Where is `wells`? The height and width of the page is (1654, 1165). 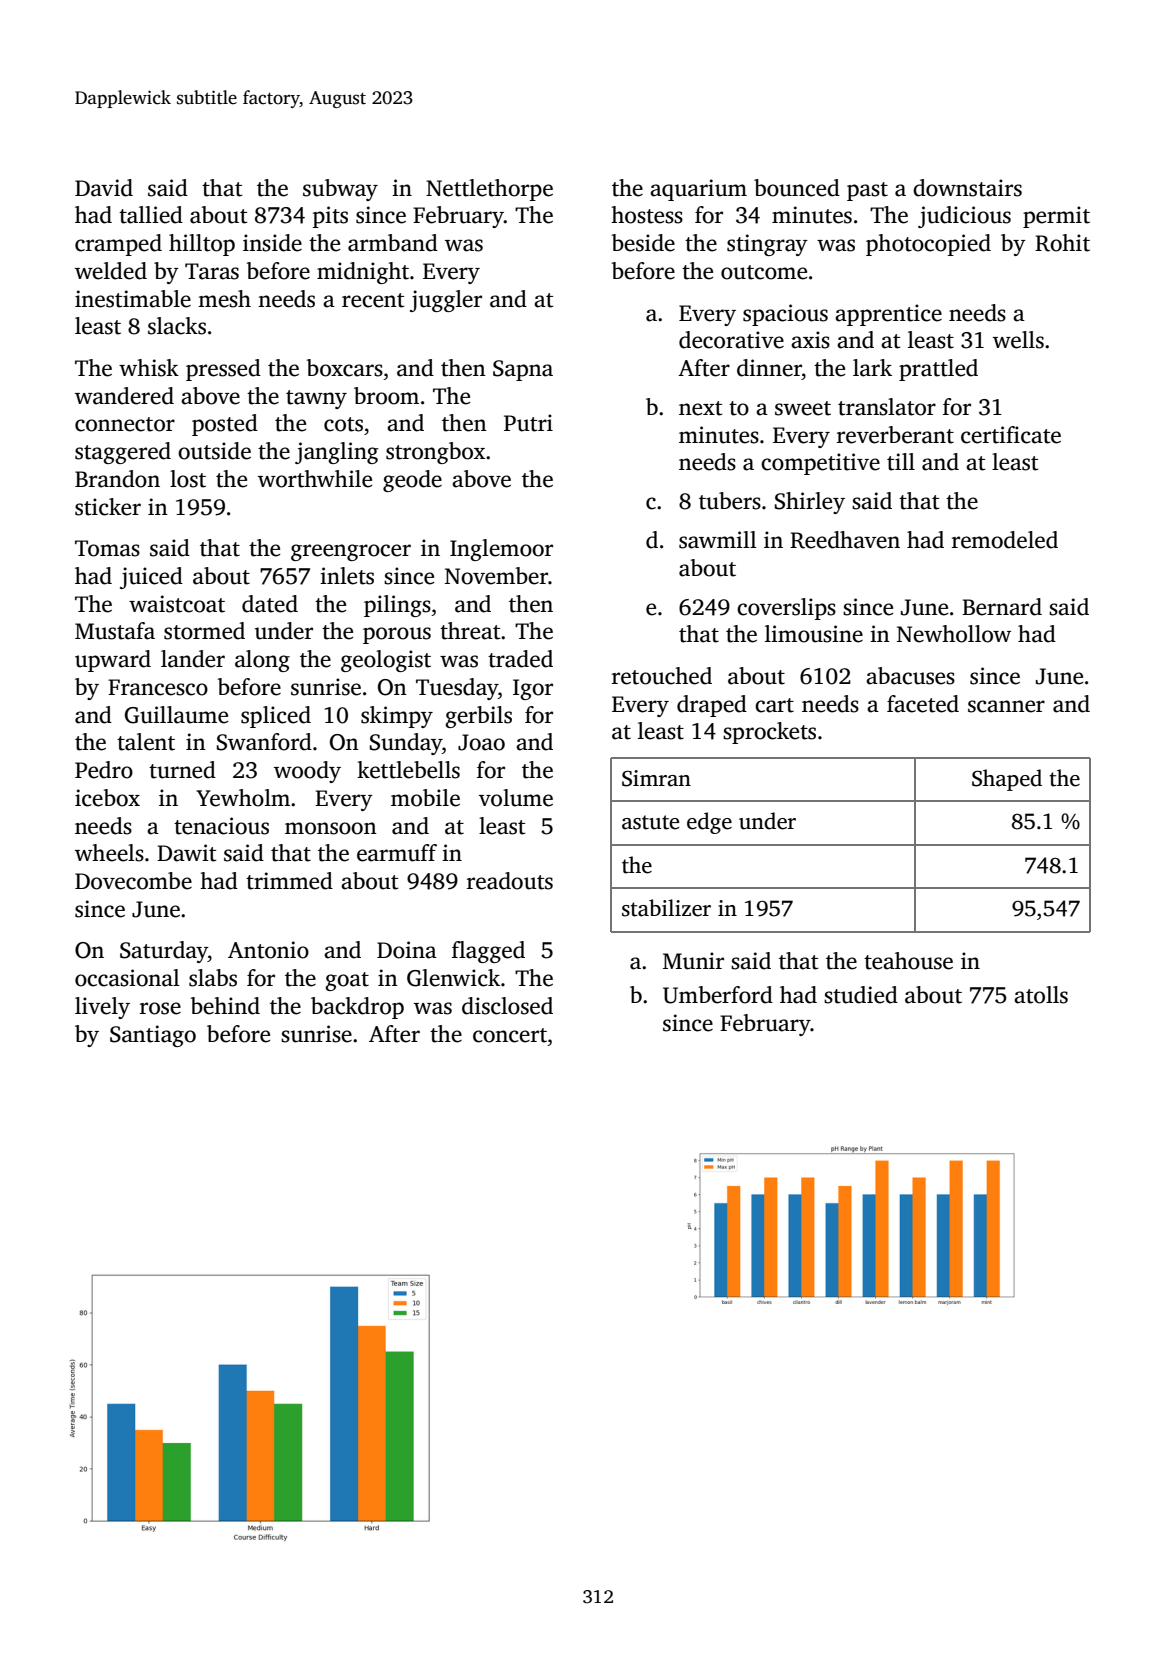
wells is located at coordinates (1018, 340).
